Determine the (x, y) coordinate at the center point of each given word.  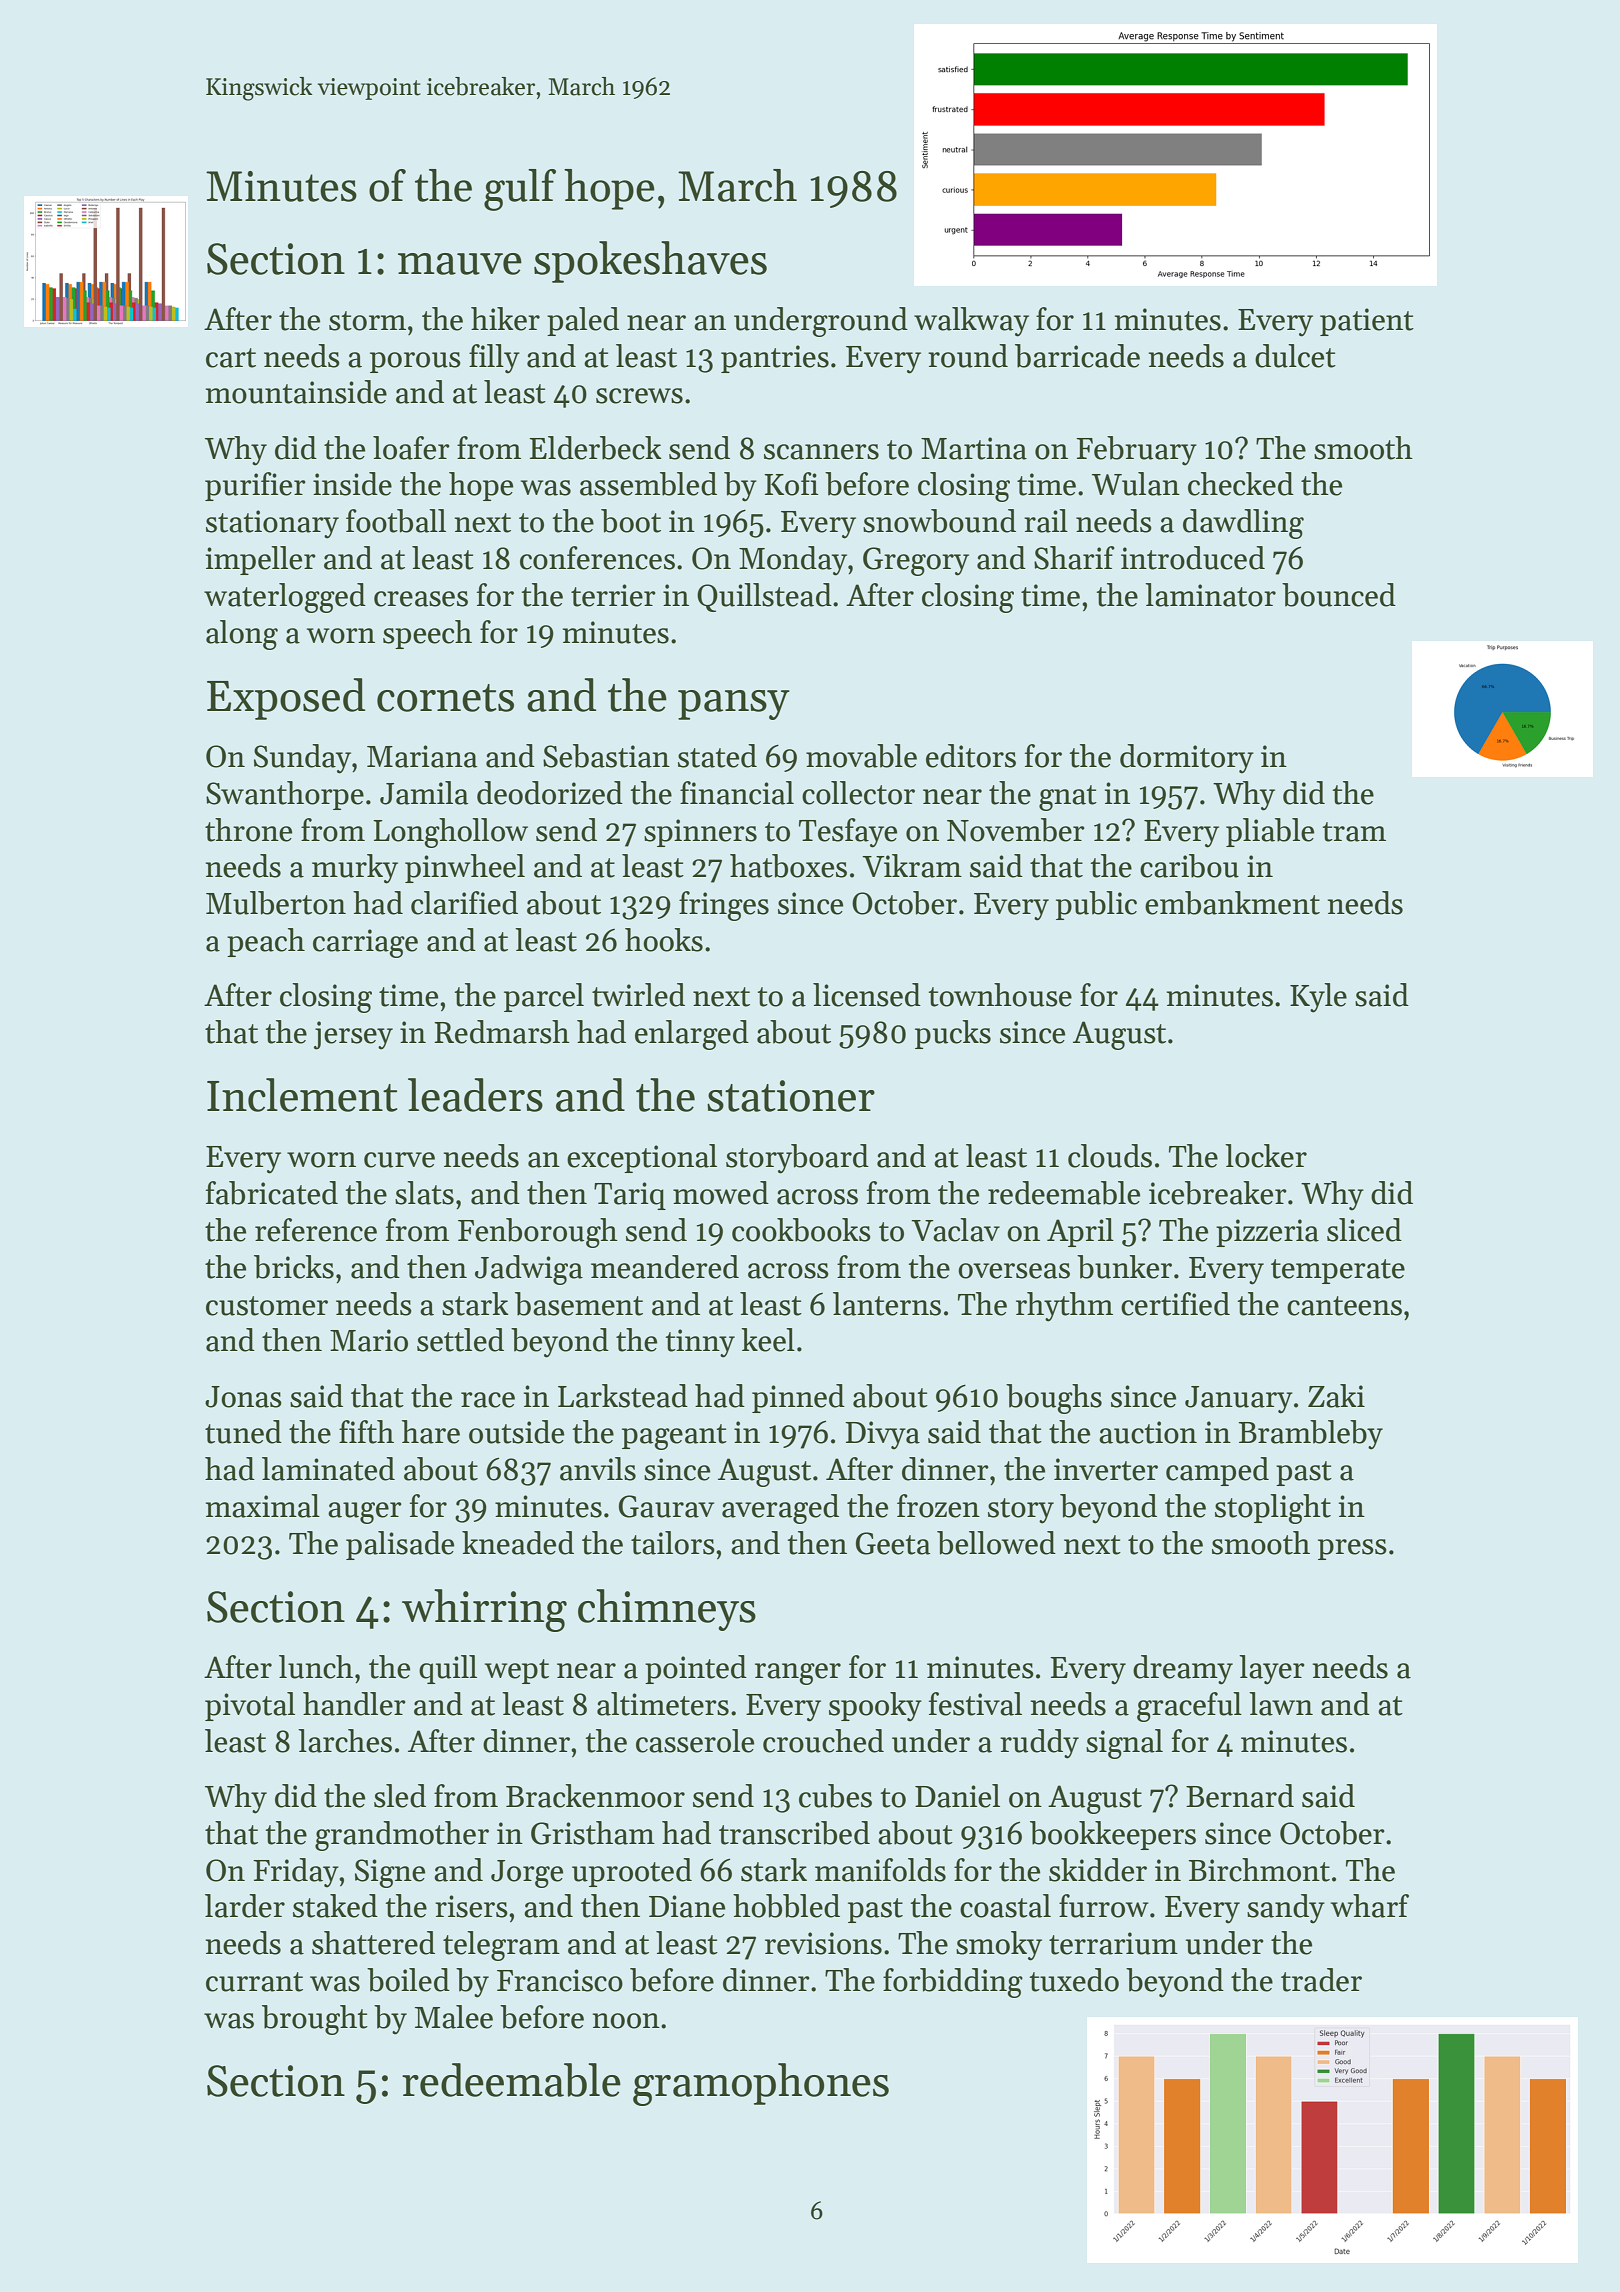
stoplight (1273, 1509)
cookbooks (801, 1230)
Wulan (1136, 484)
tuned (243, 1432)
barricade (1077, 356)
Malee (454, 2017)
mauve (460, 264)
